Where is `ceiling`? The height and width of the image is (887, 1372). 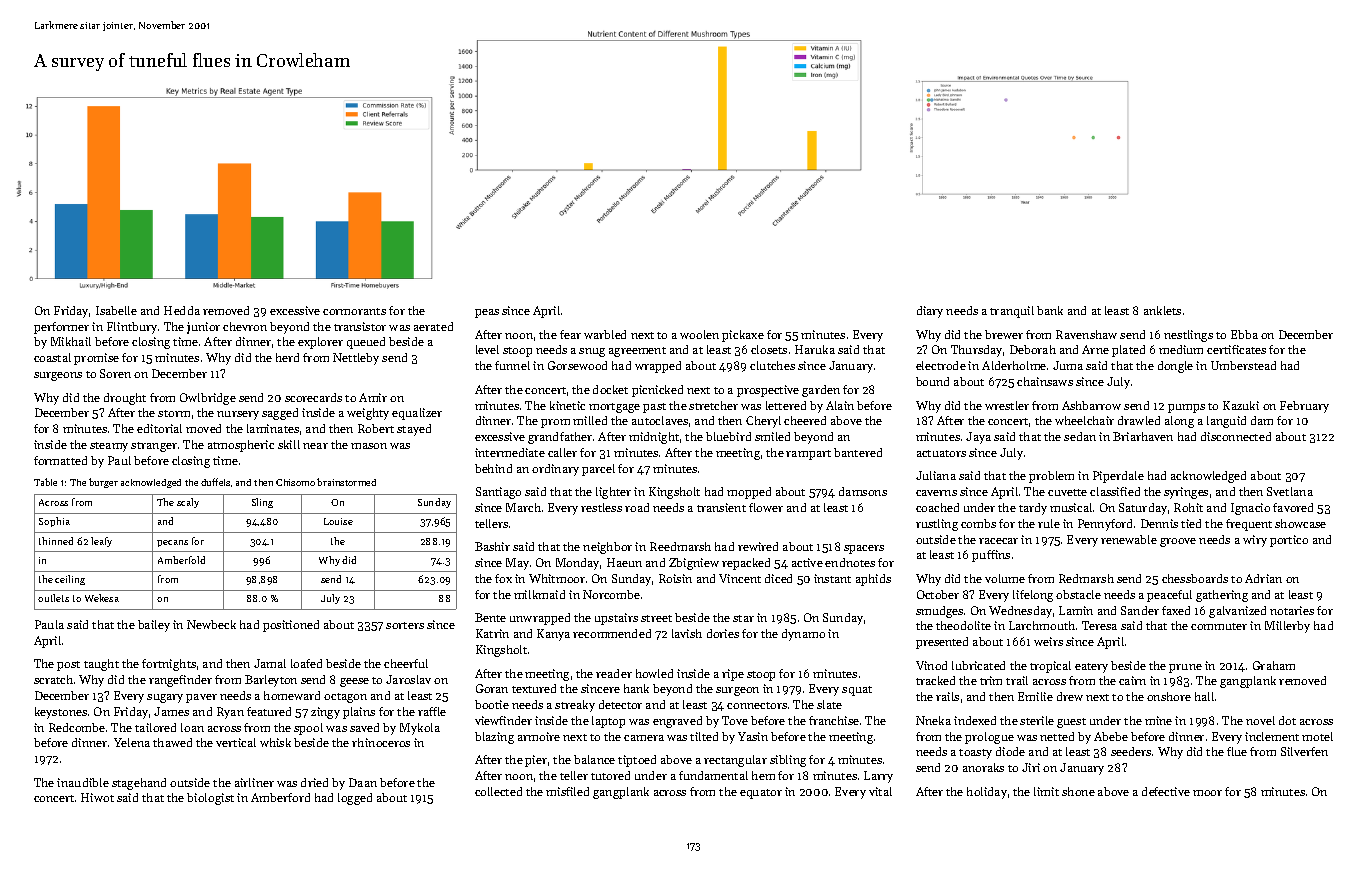 ceiling is located at coordinates (70, 580).
